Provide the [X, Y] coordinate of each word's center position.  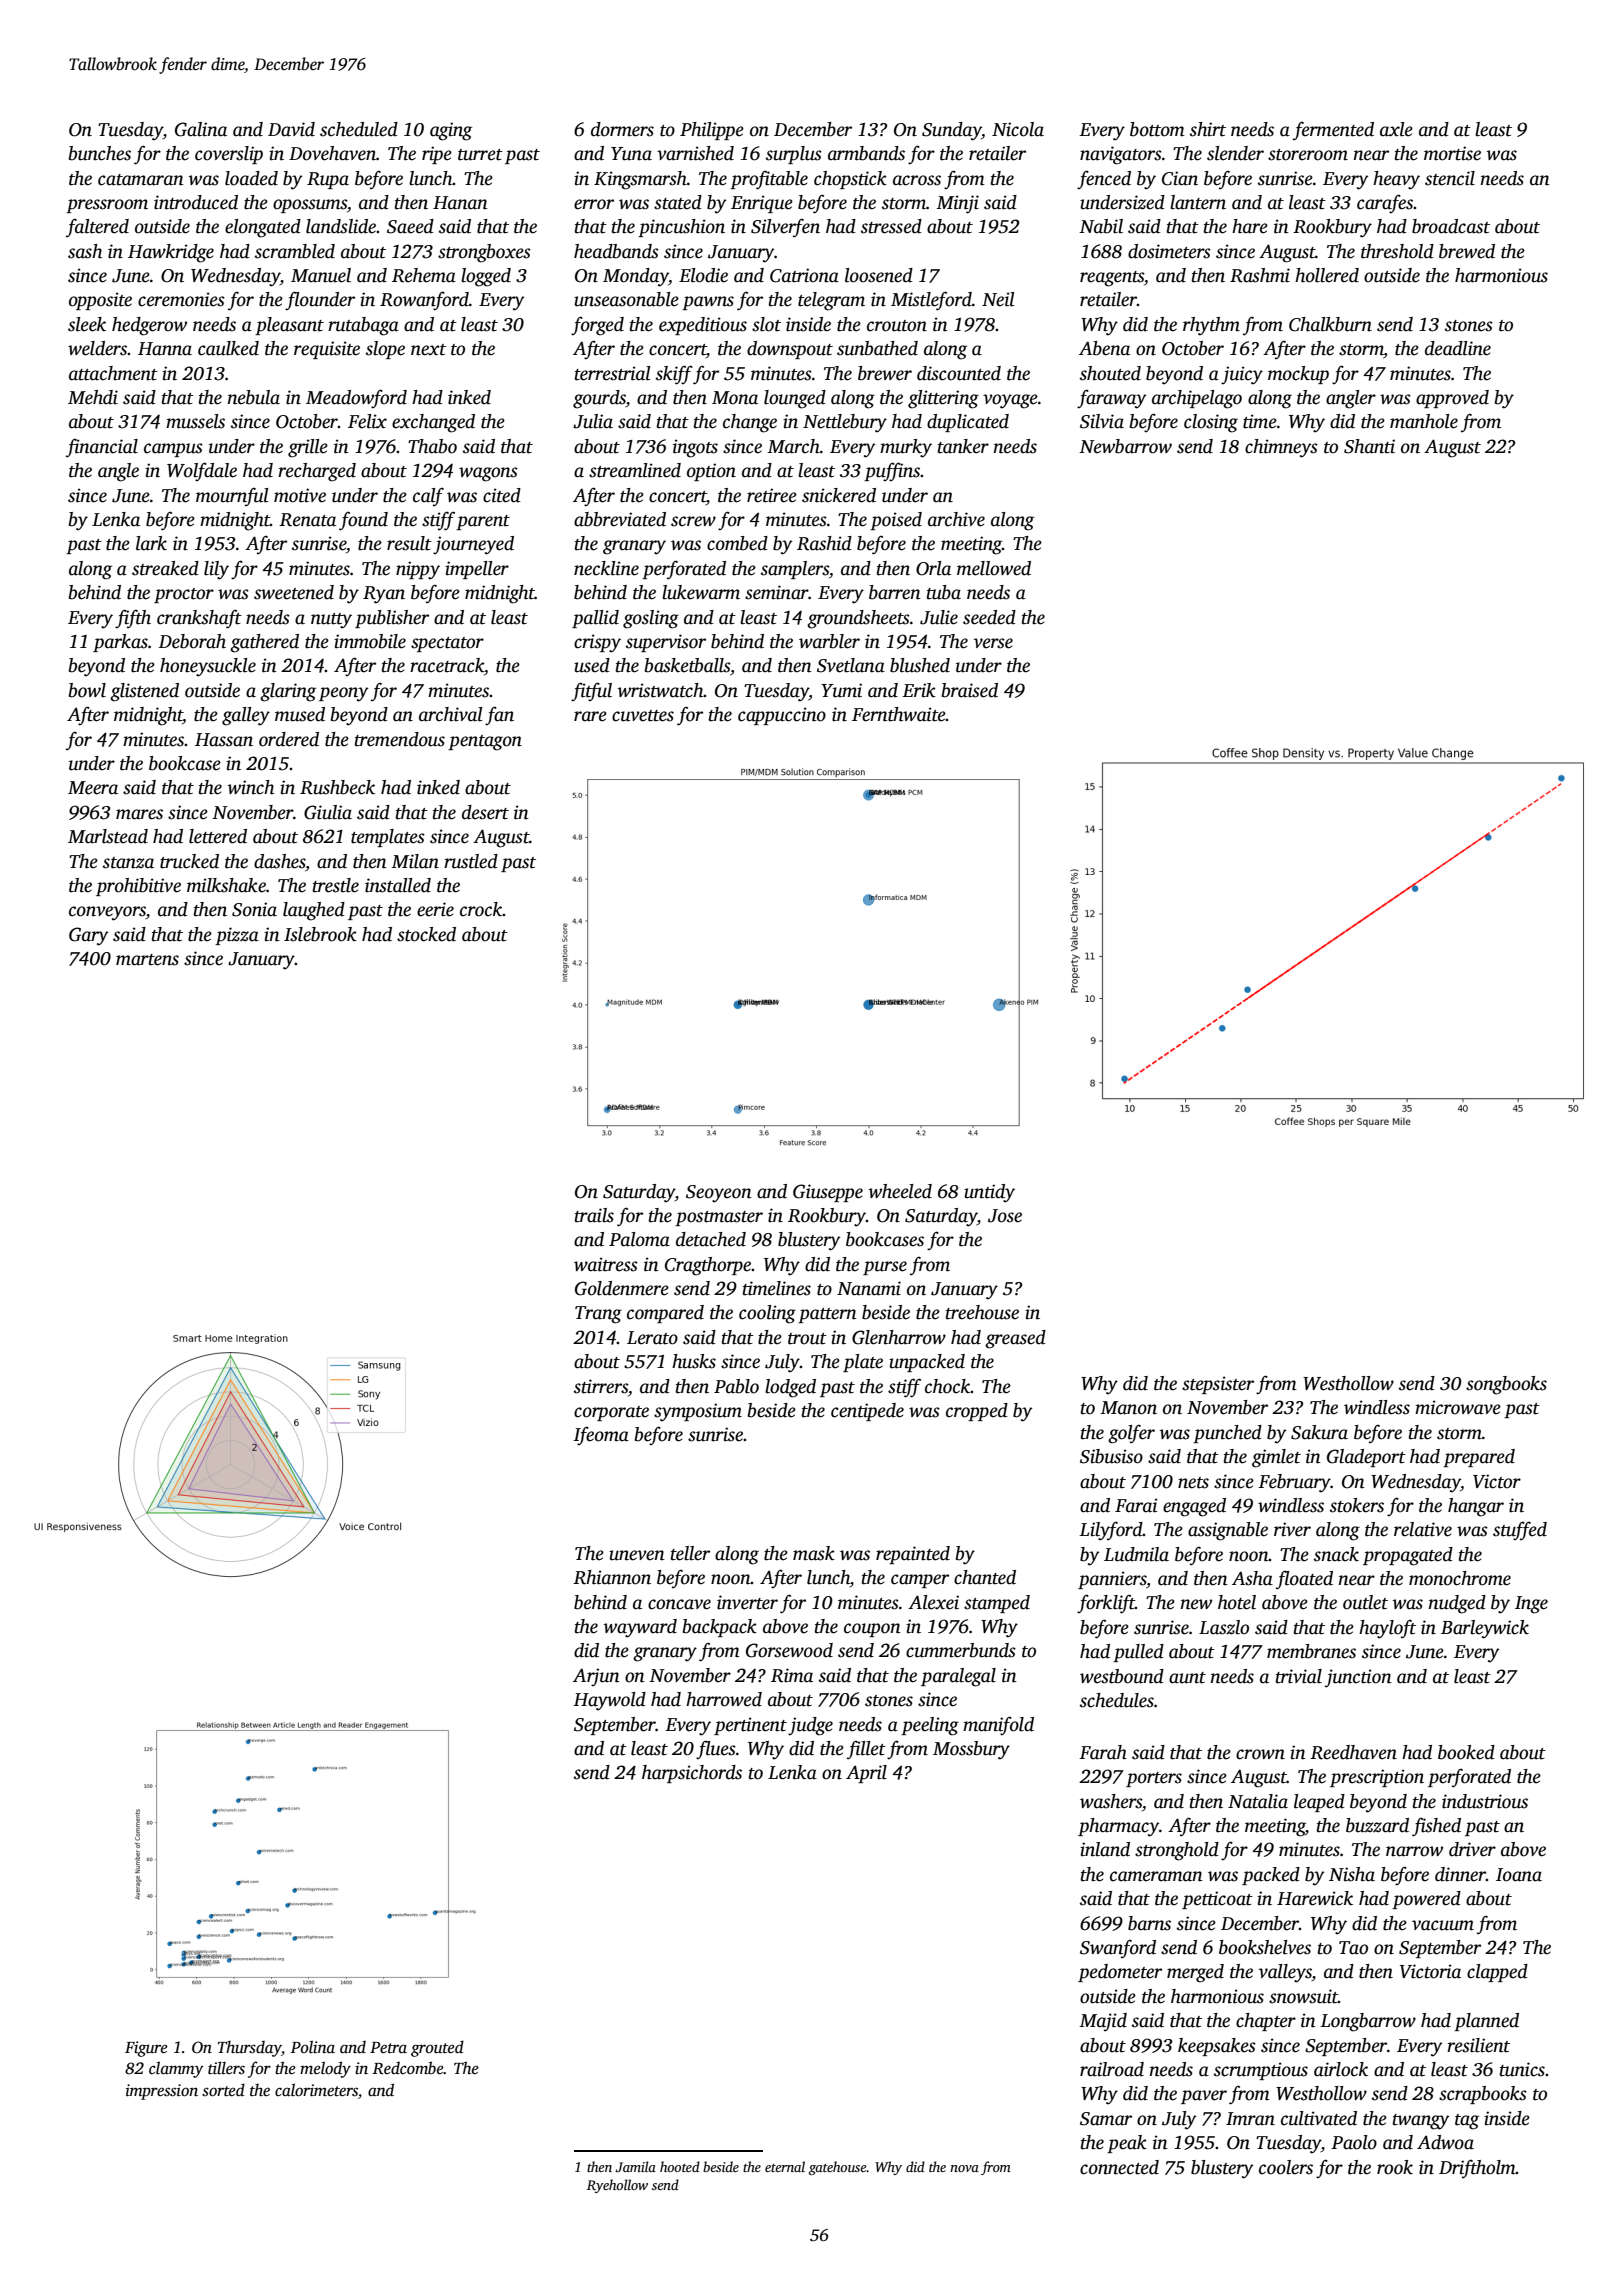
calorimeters [316, 2090]
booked [1466, 1752]
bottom [1157, 129]
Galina [201, 129]
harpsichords [692, 1774]
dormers [622, 129]
